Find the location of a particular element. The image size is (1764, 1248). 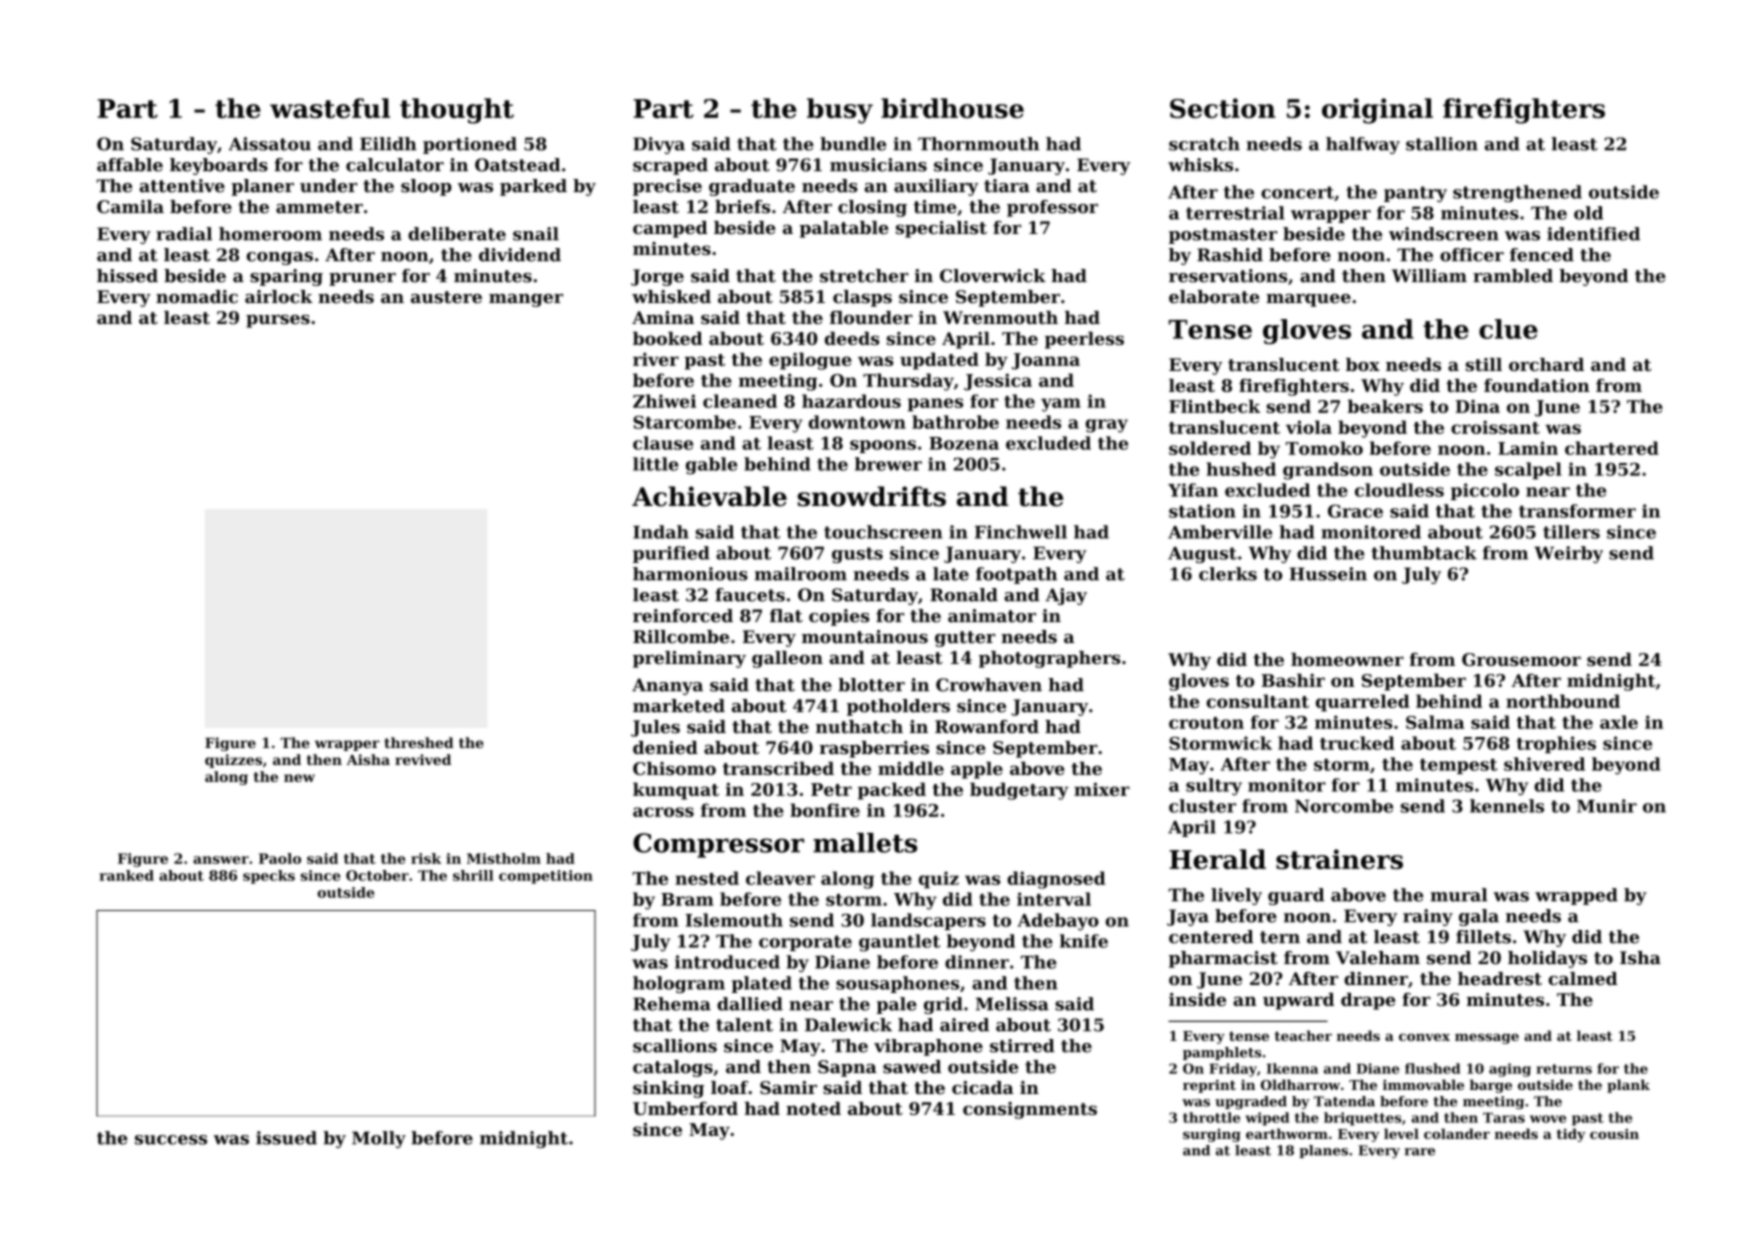

Bram is located at coordinates (687, 899).
